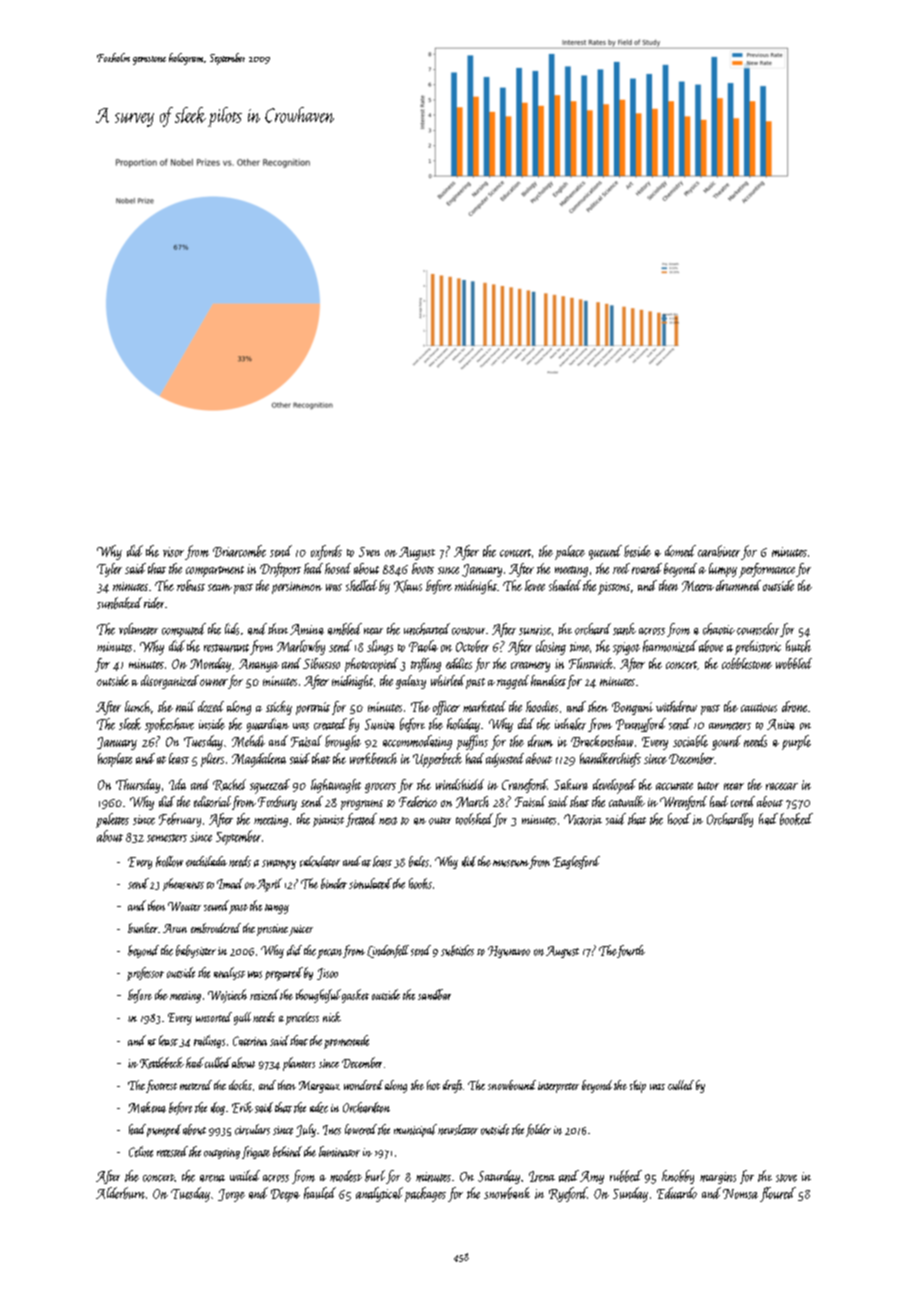  I want to click on Mehdi, so click(248, 741).
